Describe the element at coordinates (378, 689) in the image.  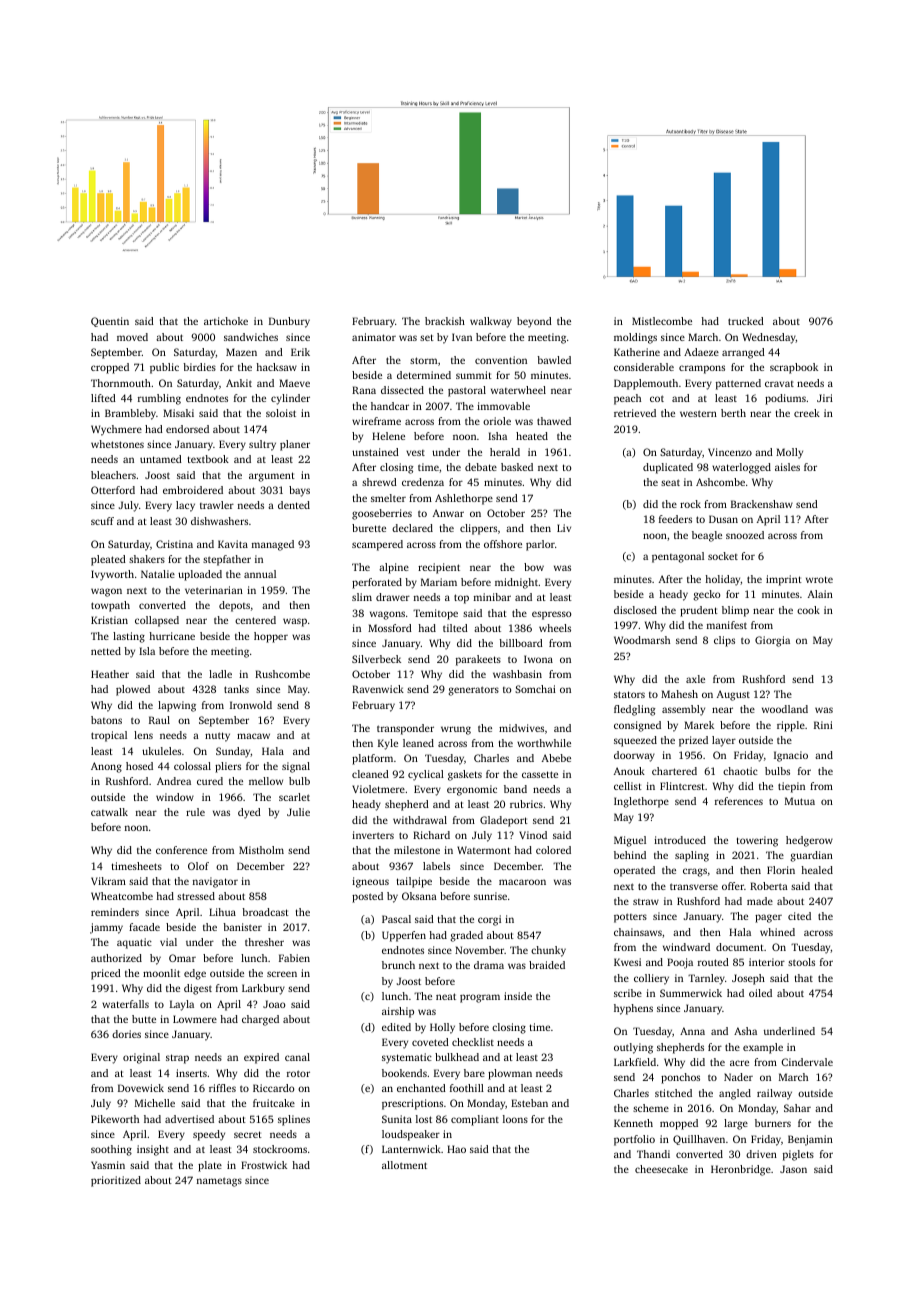
I see `Ravenwick` at that location.
